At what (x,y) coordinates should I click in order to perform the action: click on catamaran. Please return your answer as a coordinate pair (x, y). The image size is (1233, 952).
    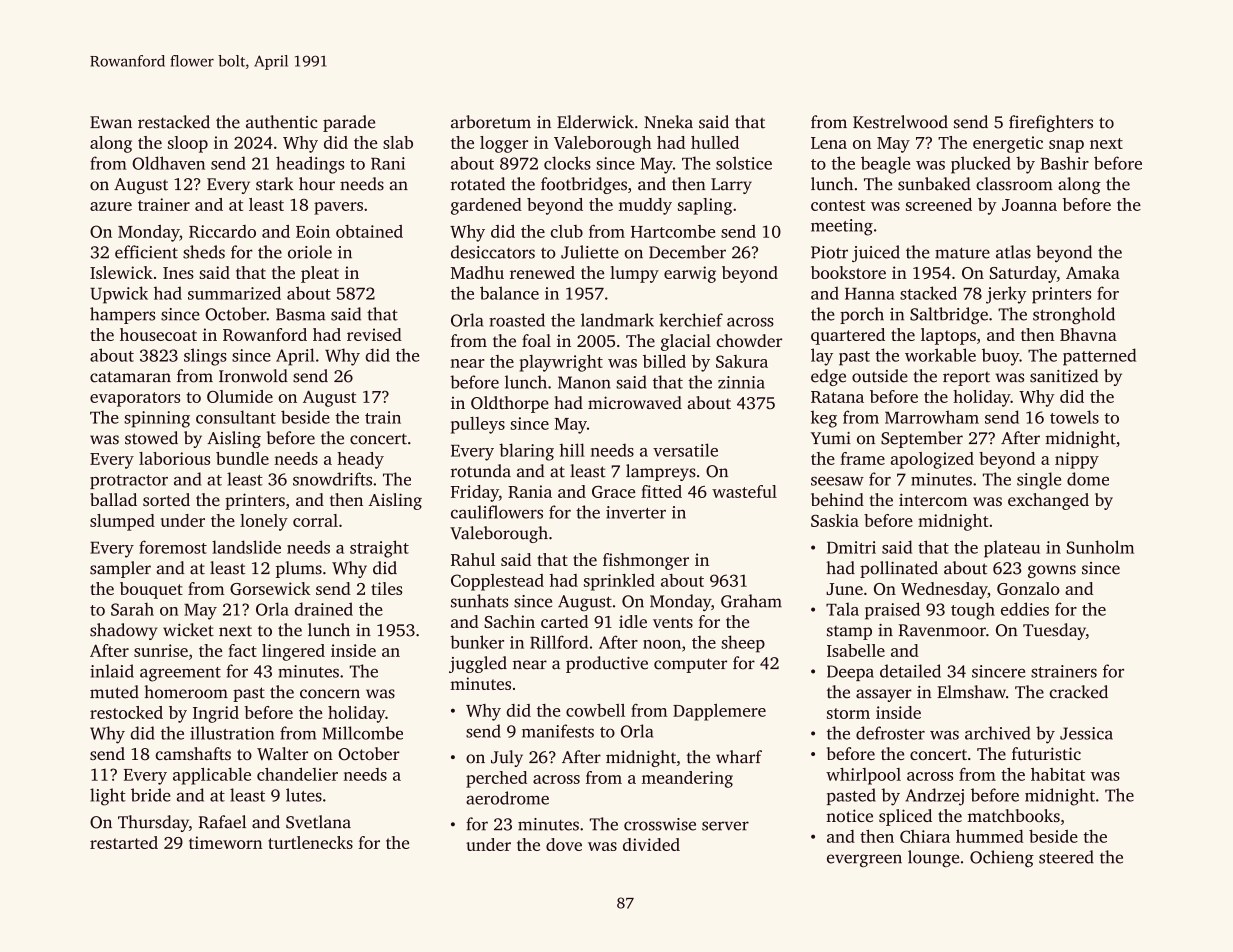
    Looking at the image, I should click on (130, 377).
